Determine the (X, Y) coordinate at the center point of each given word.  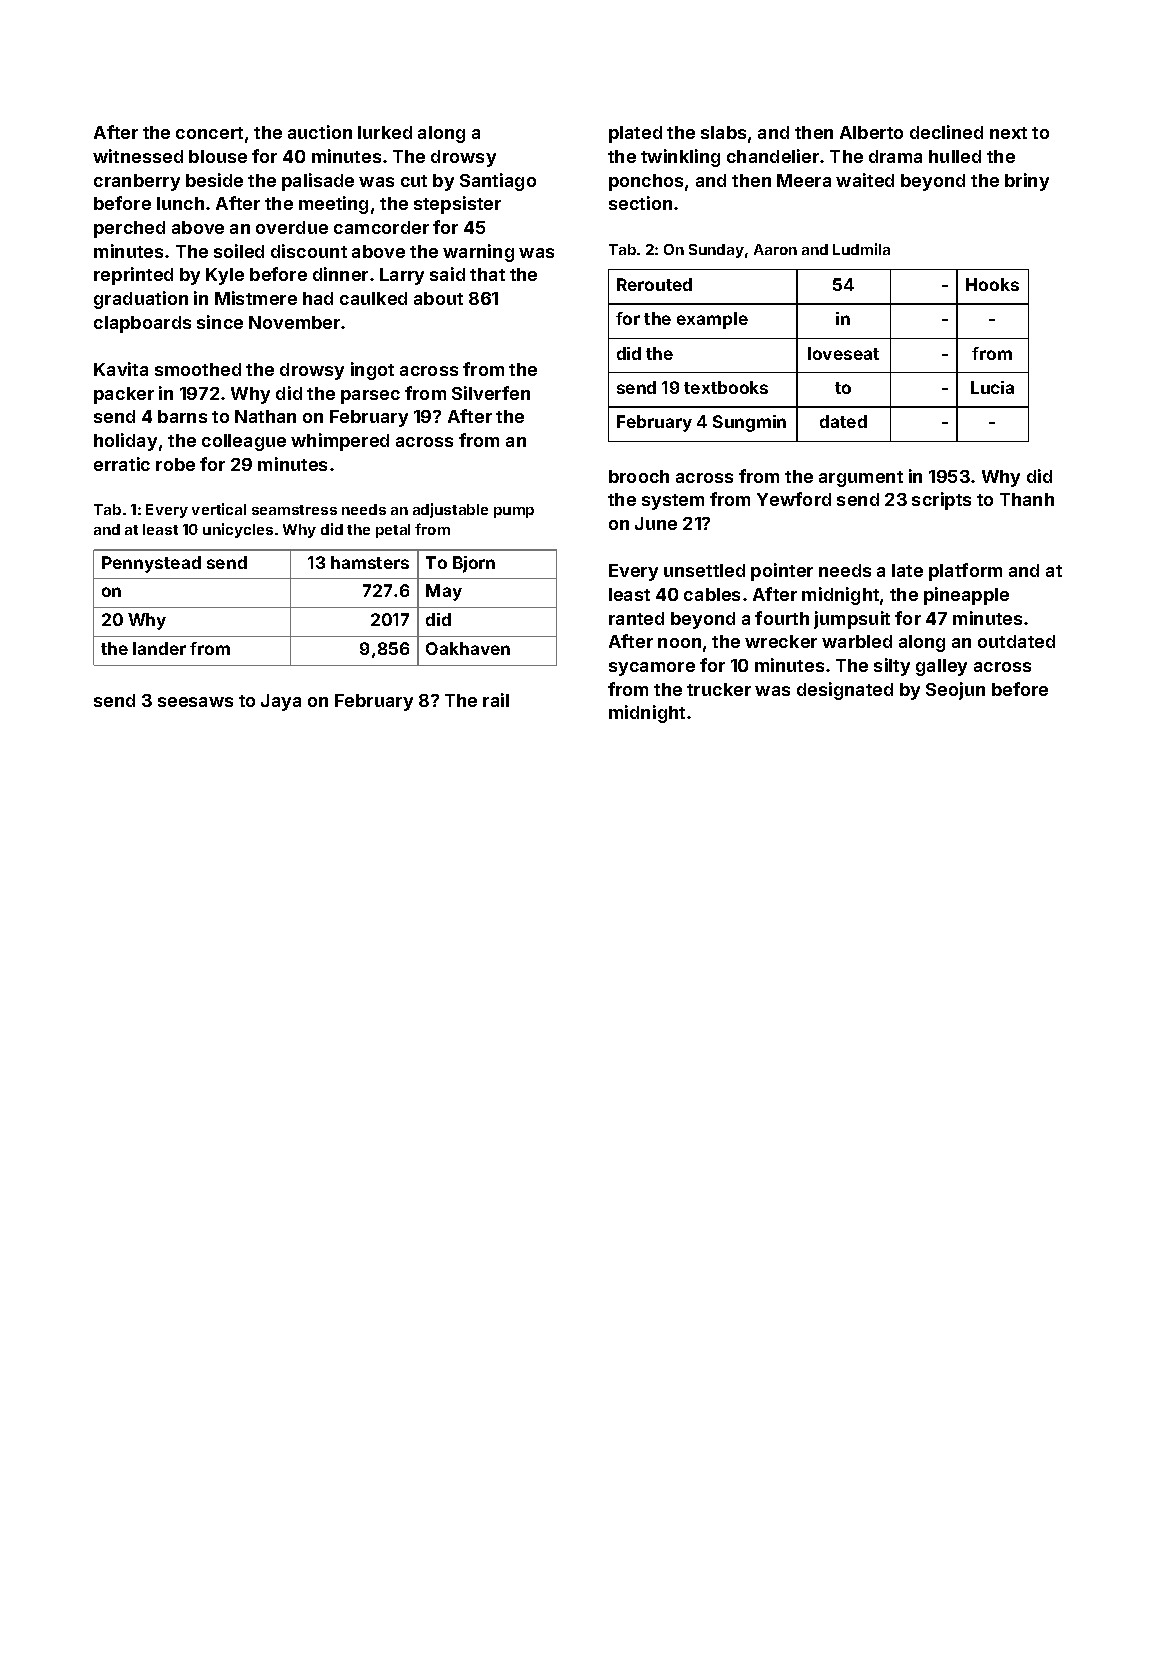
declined (946, 132)
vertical (219, 509)
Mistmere (256, 298)
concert (209, 133)
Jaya (281, 702)
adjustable (450, 510)
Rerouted (654, 284)
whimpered (340, 442)
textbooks (726, 387)
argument (861, 479)
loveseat (843, 353)
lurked (385, 132)
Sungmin (749, 423)
